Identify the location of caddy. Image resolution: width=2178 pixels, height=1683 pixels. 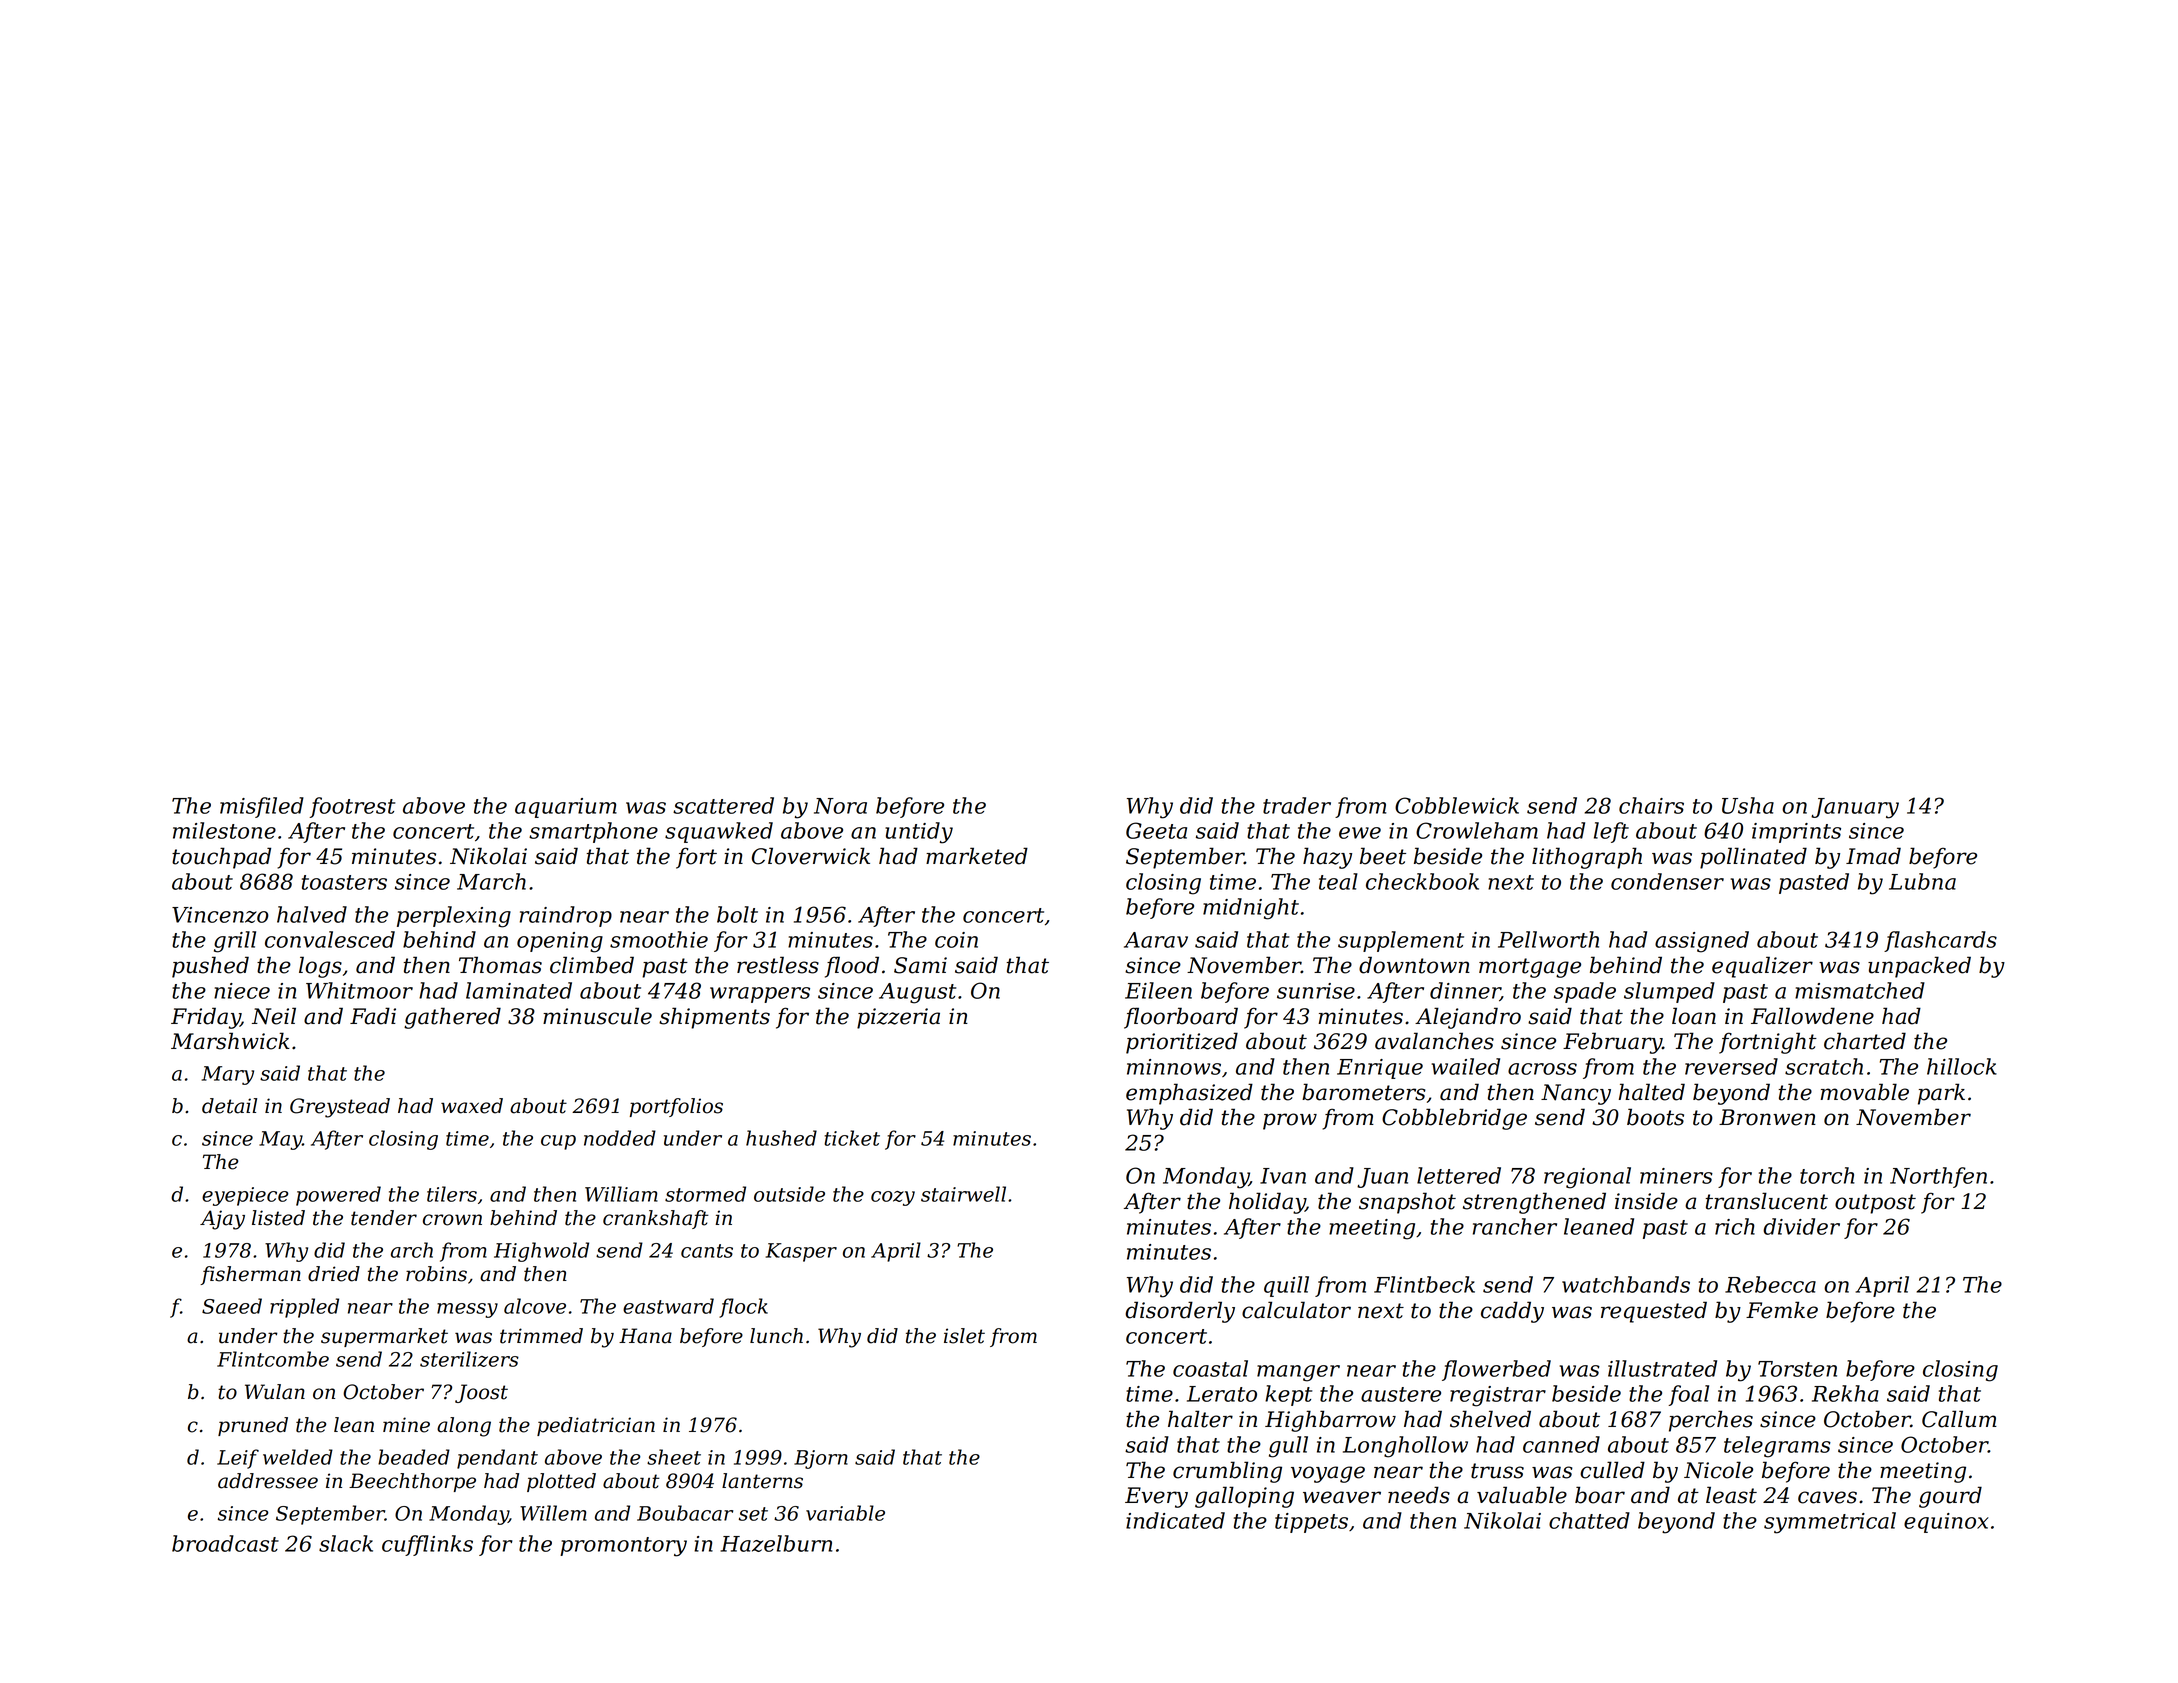
(1512, 1312).
